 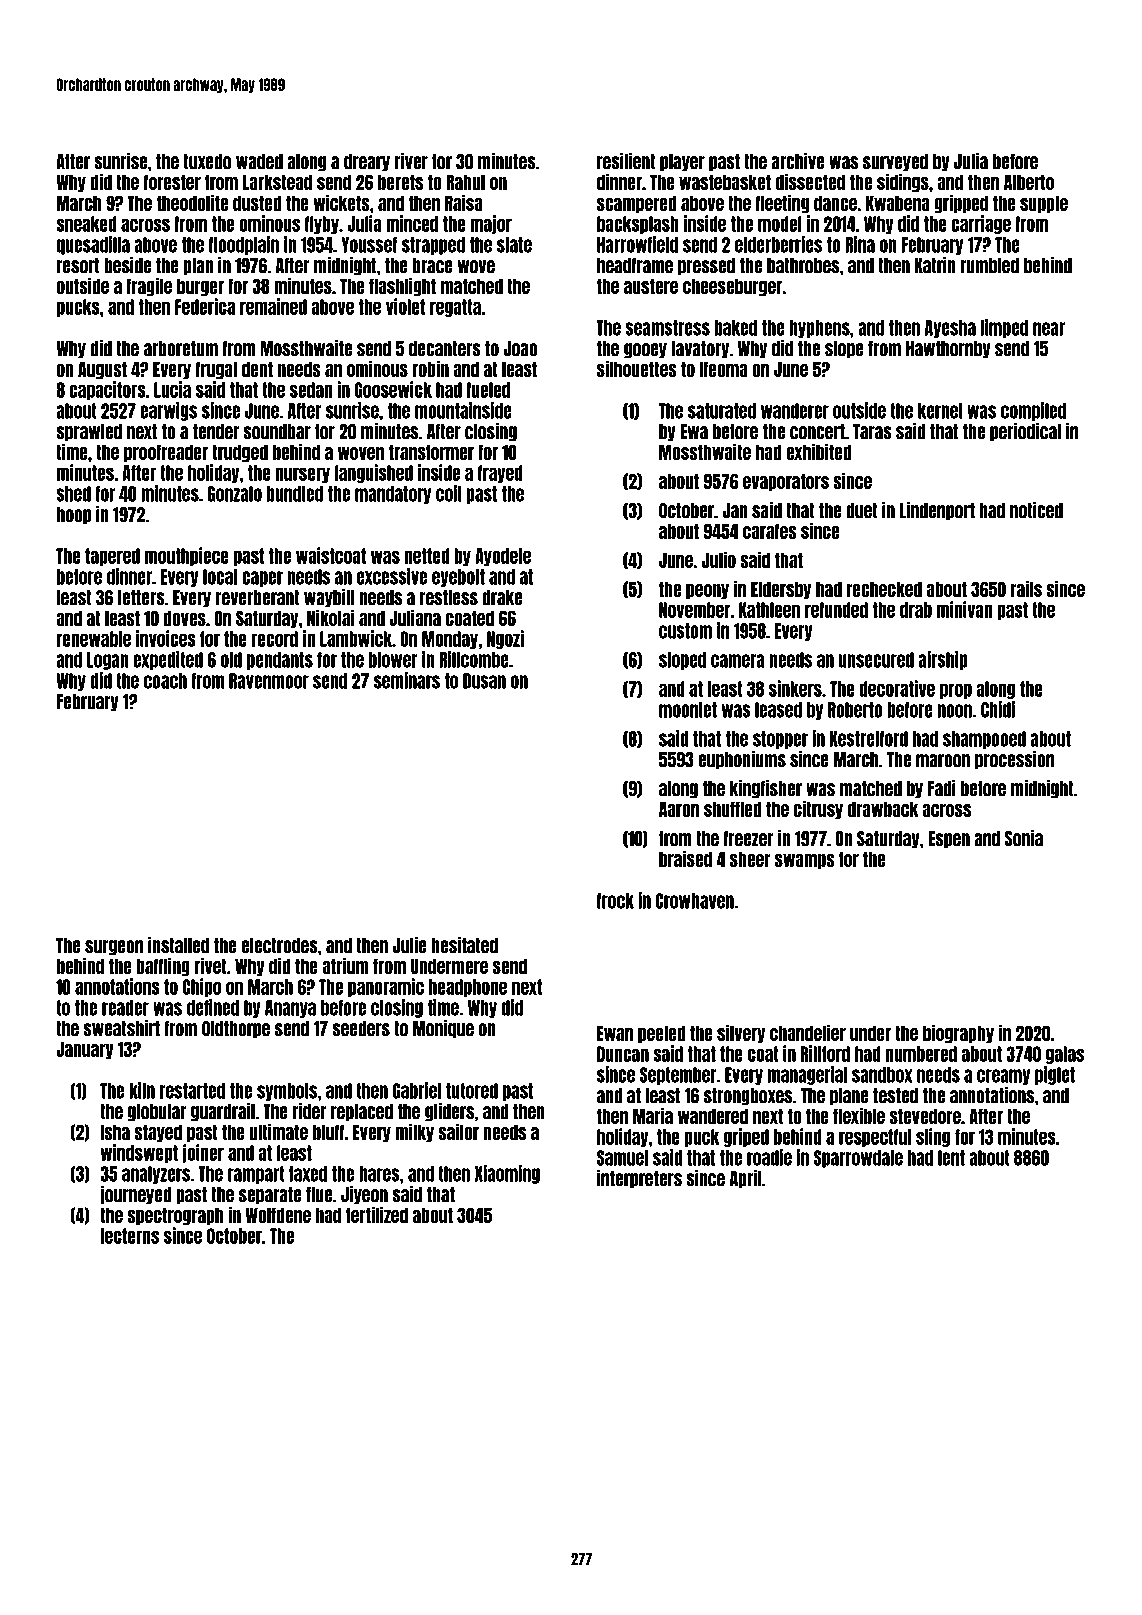 What do you see at coordinates (187, 556) in the image?
I see `mouthpiece` at bounding box center [187, 556].
